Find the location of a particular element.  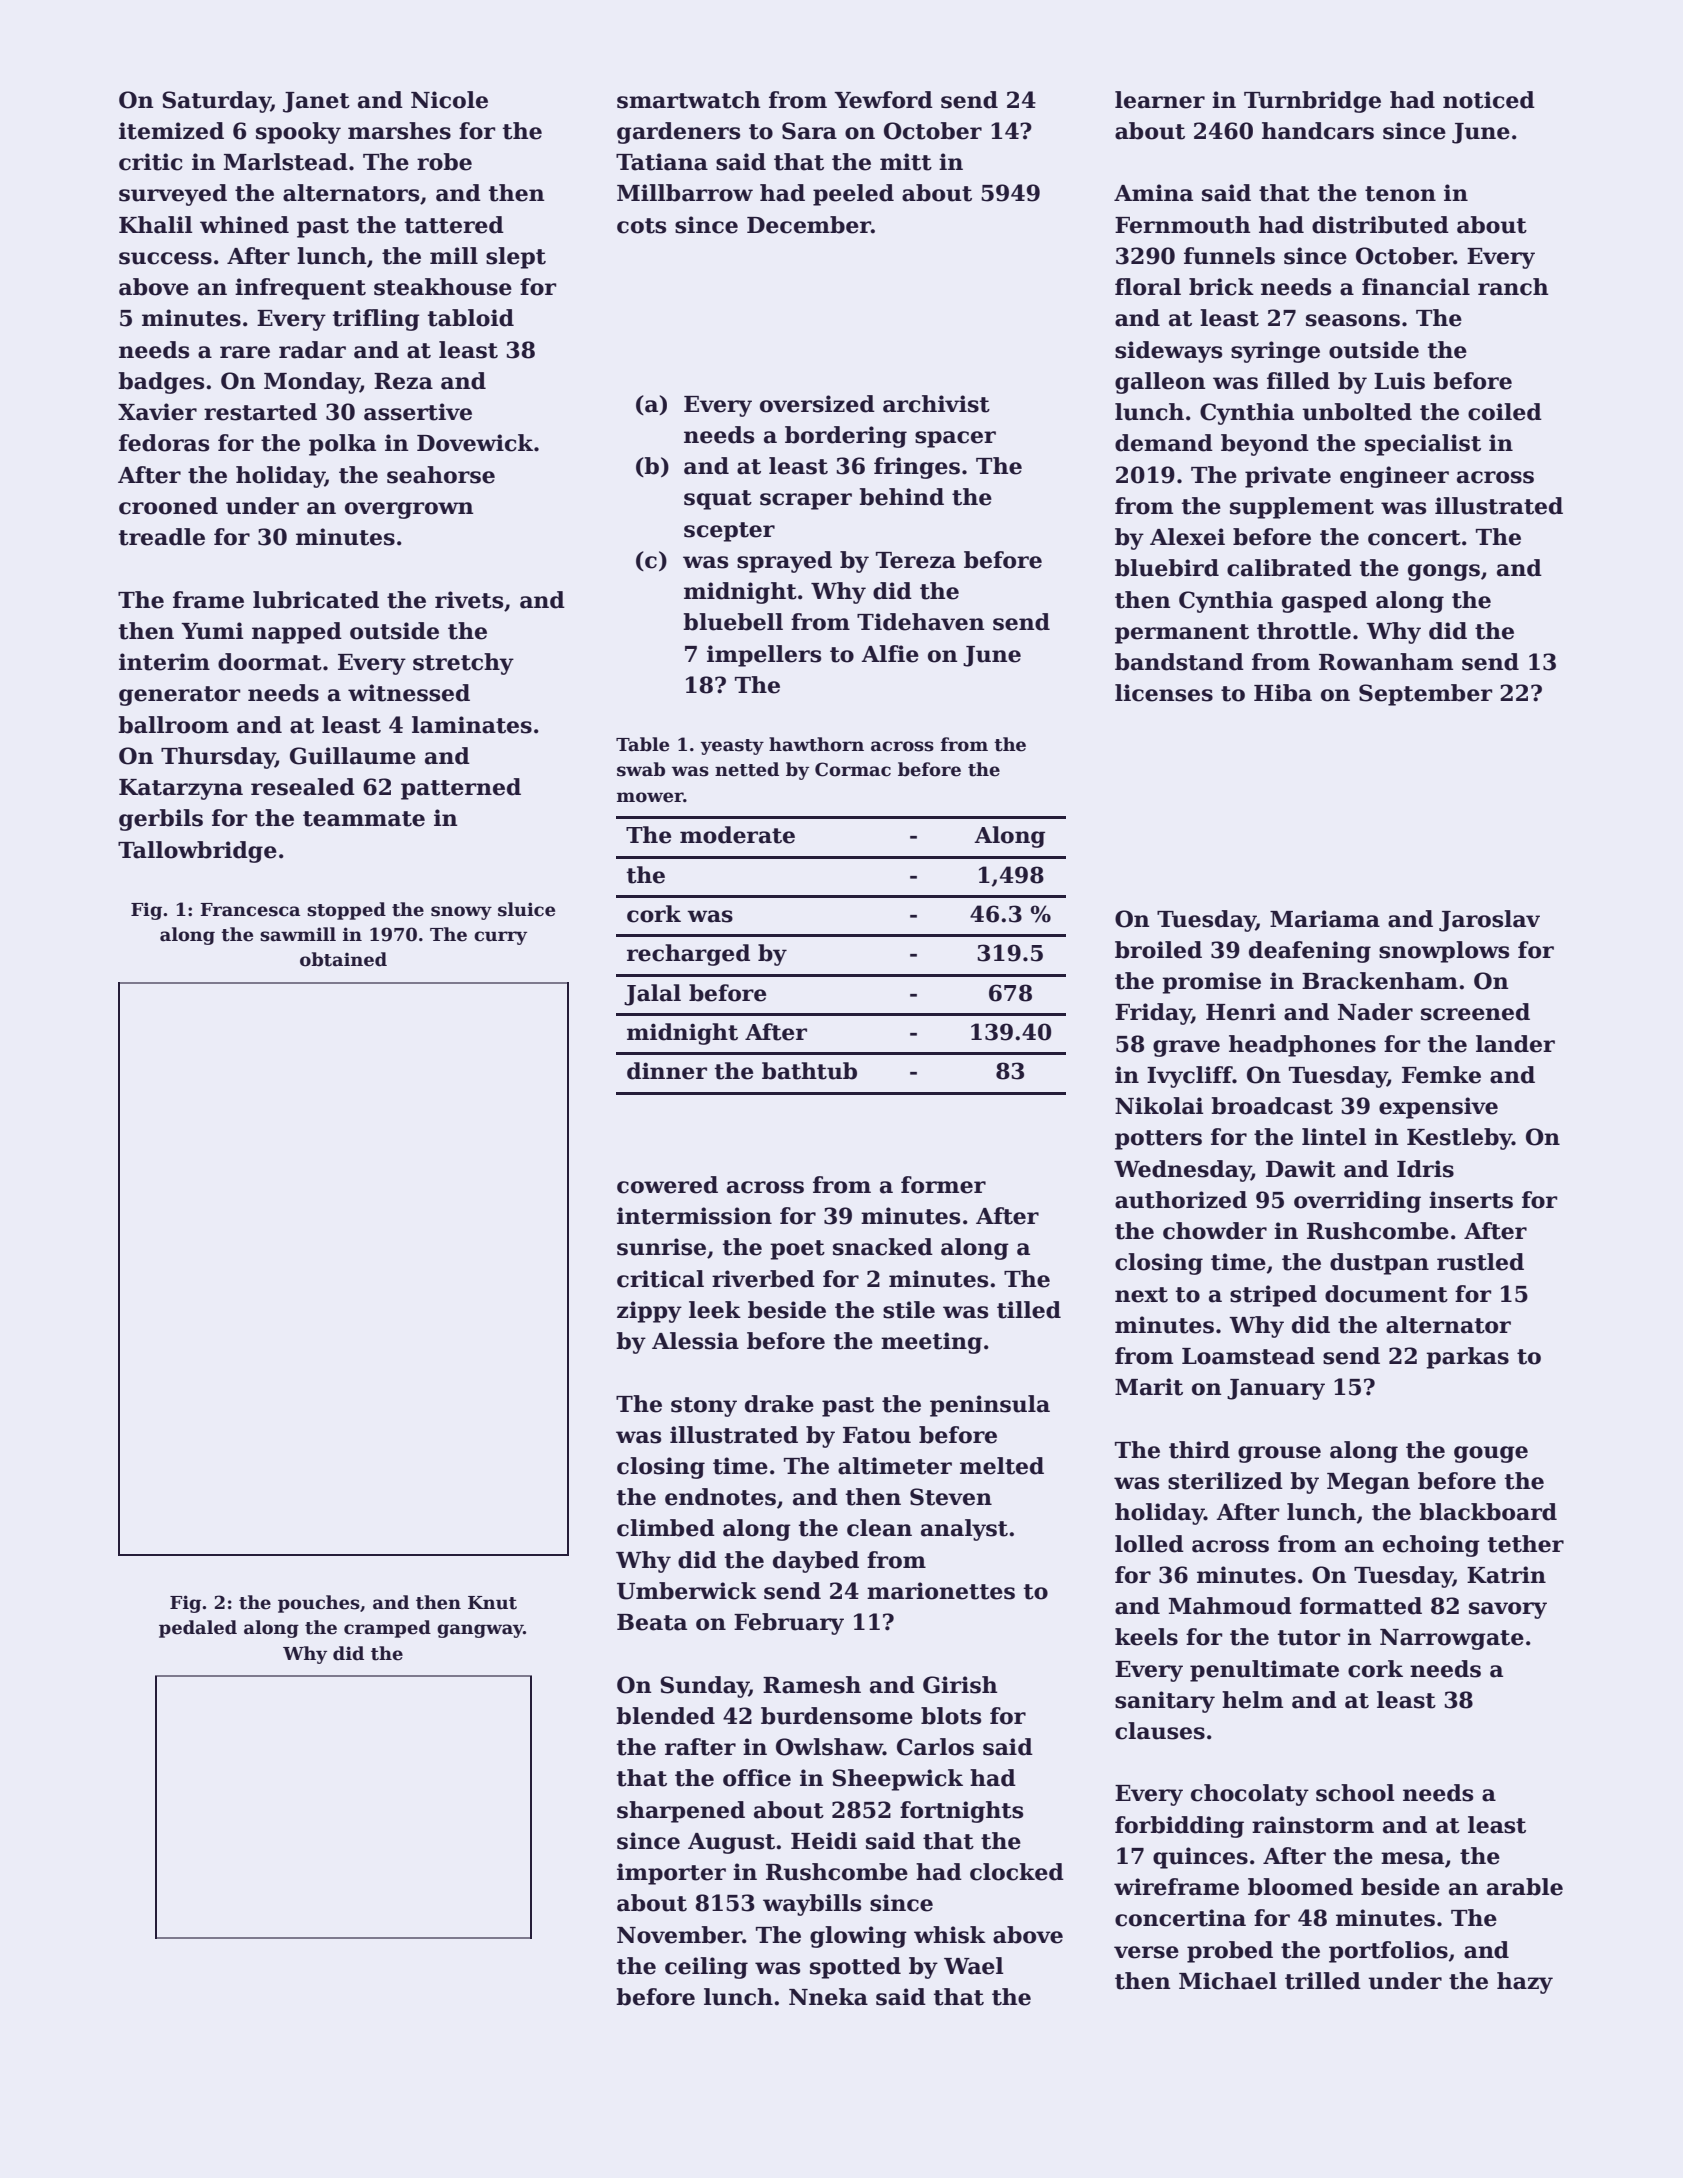

importer is located at coordinates (671, 1874).
